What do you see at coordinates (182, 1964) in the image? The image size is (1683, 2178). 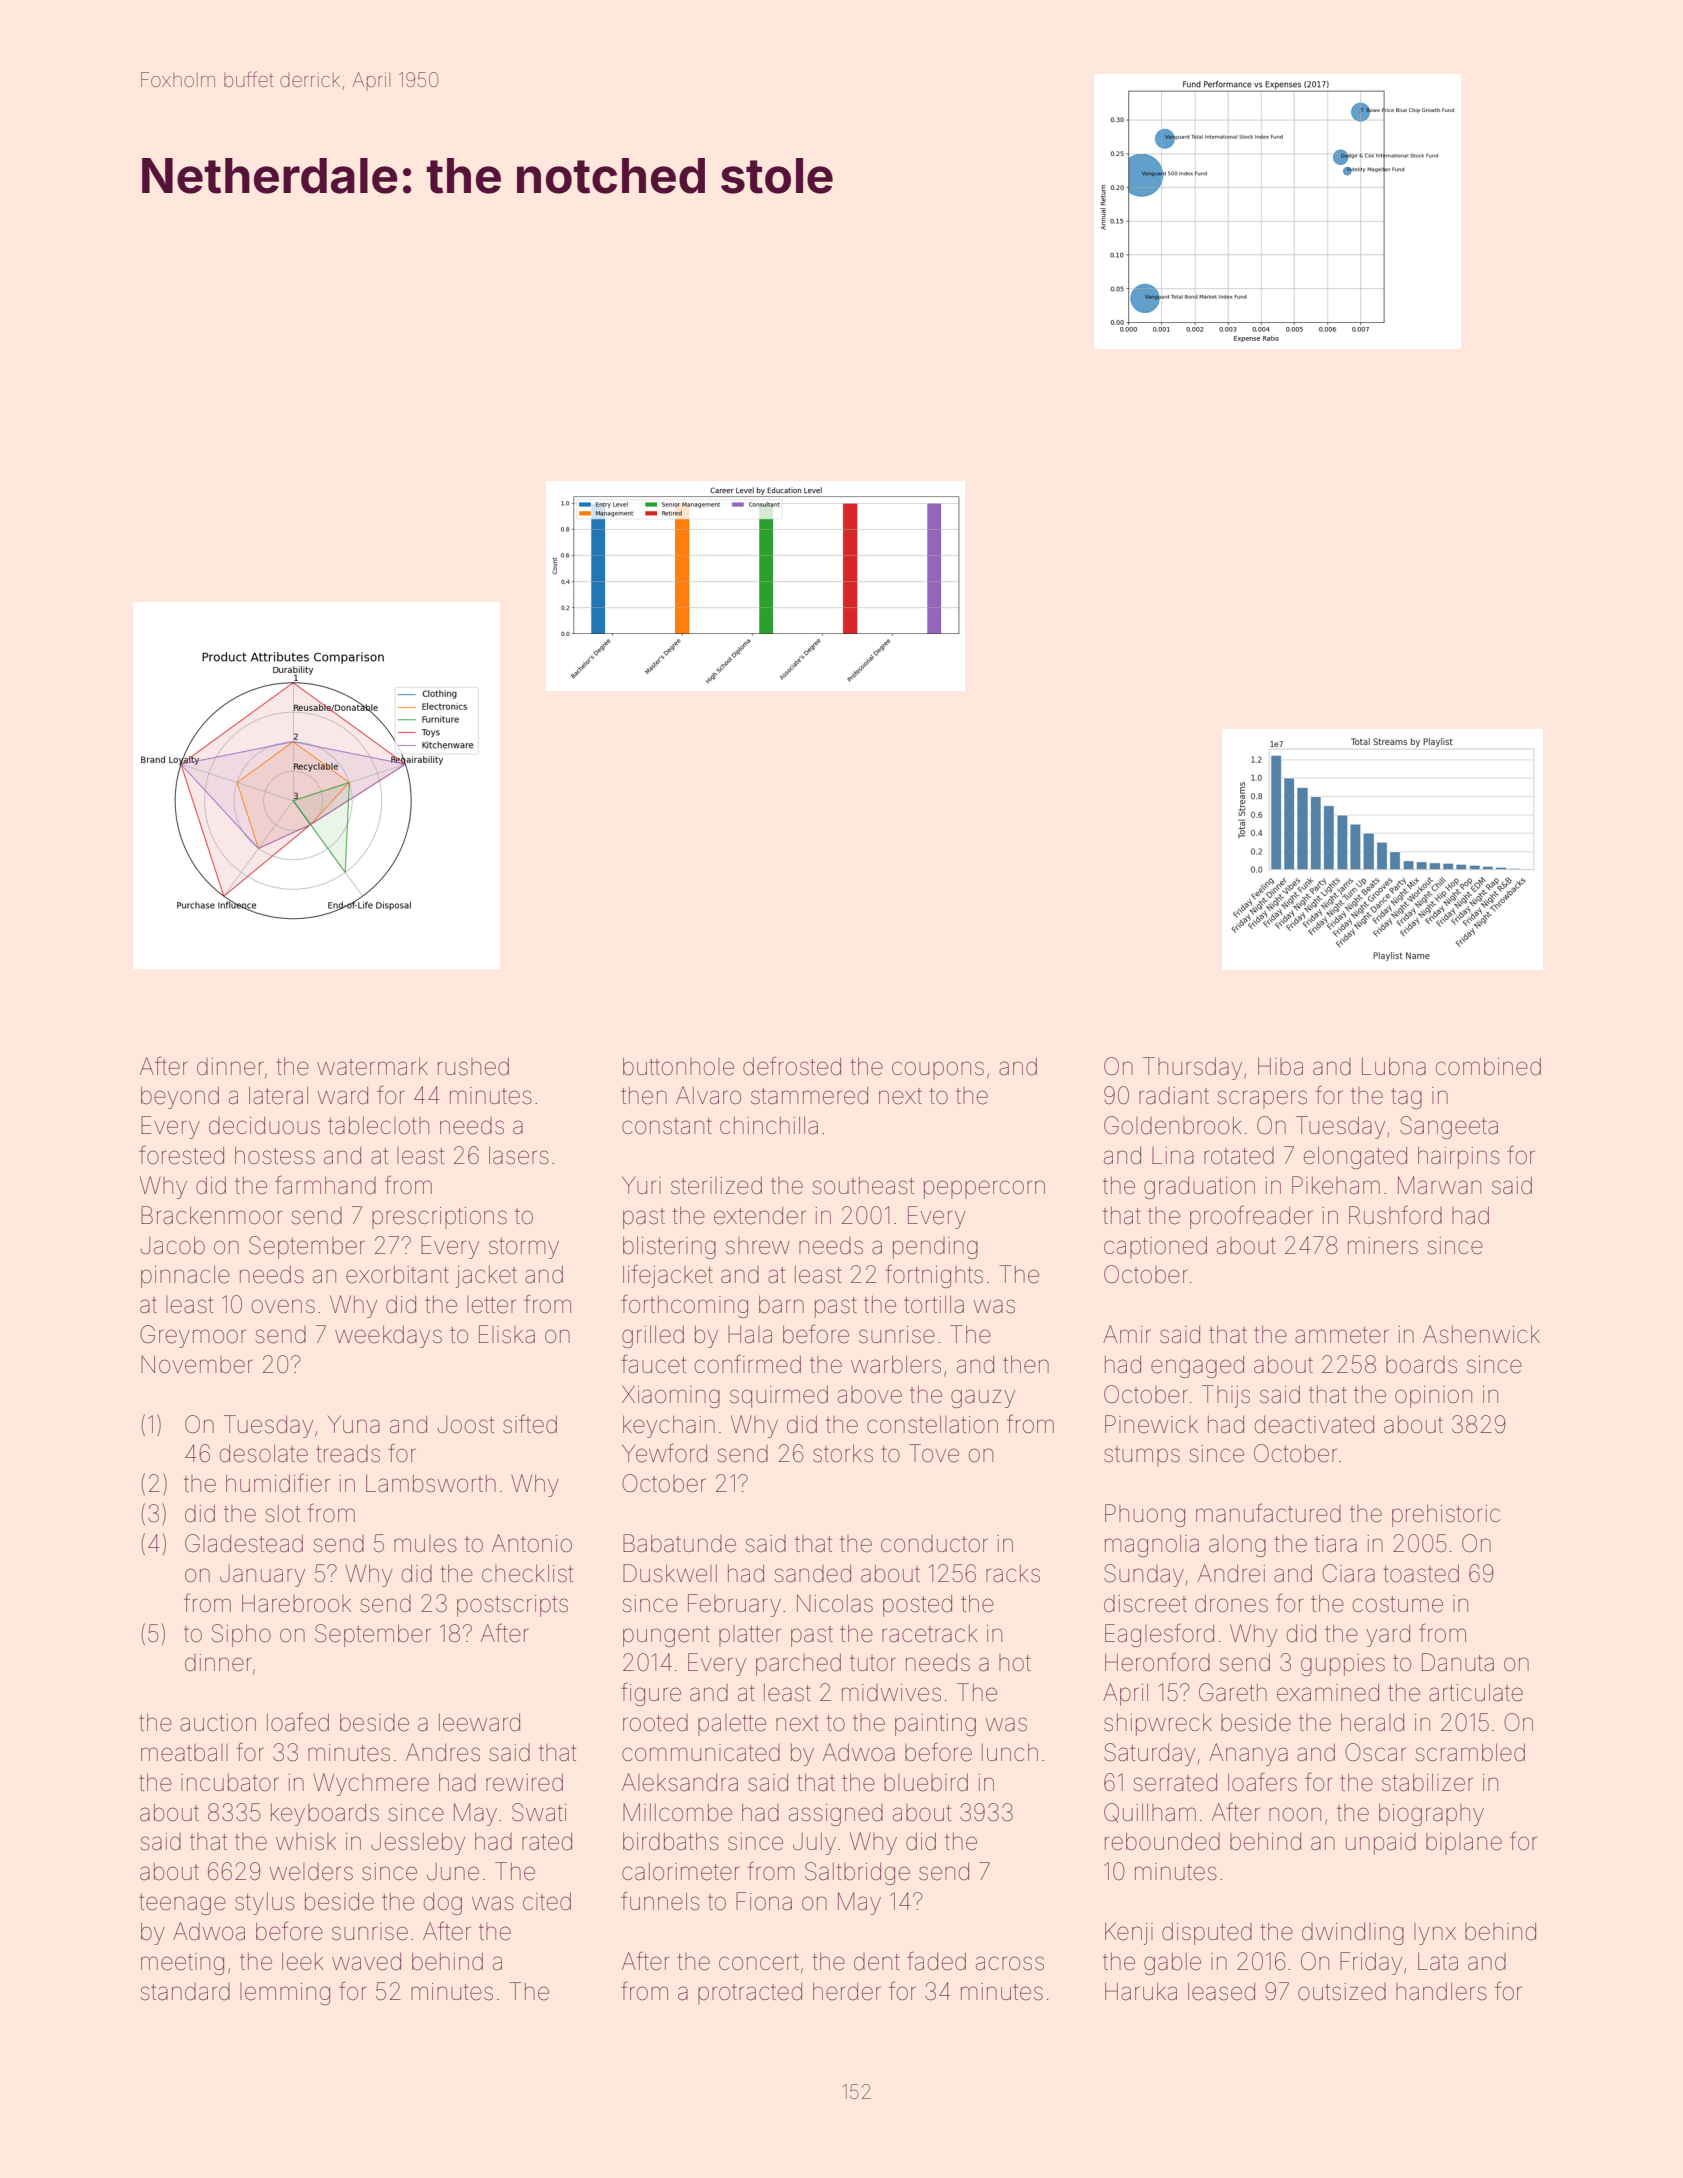 I see `meeting` at bounding box center [182, 1964].
